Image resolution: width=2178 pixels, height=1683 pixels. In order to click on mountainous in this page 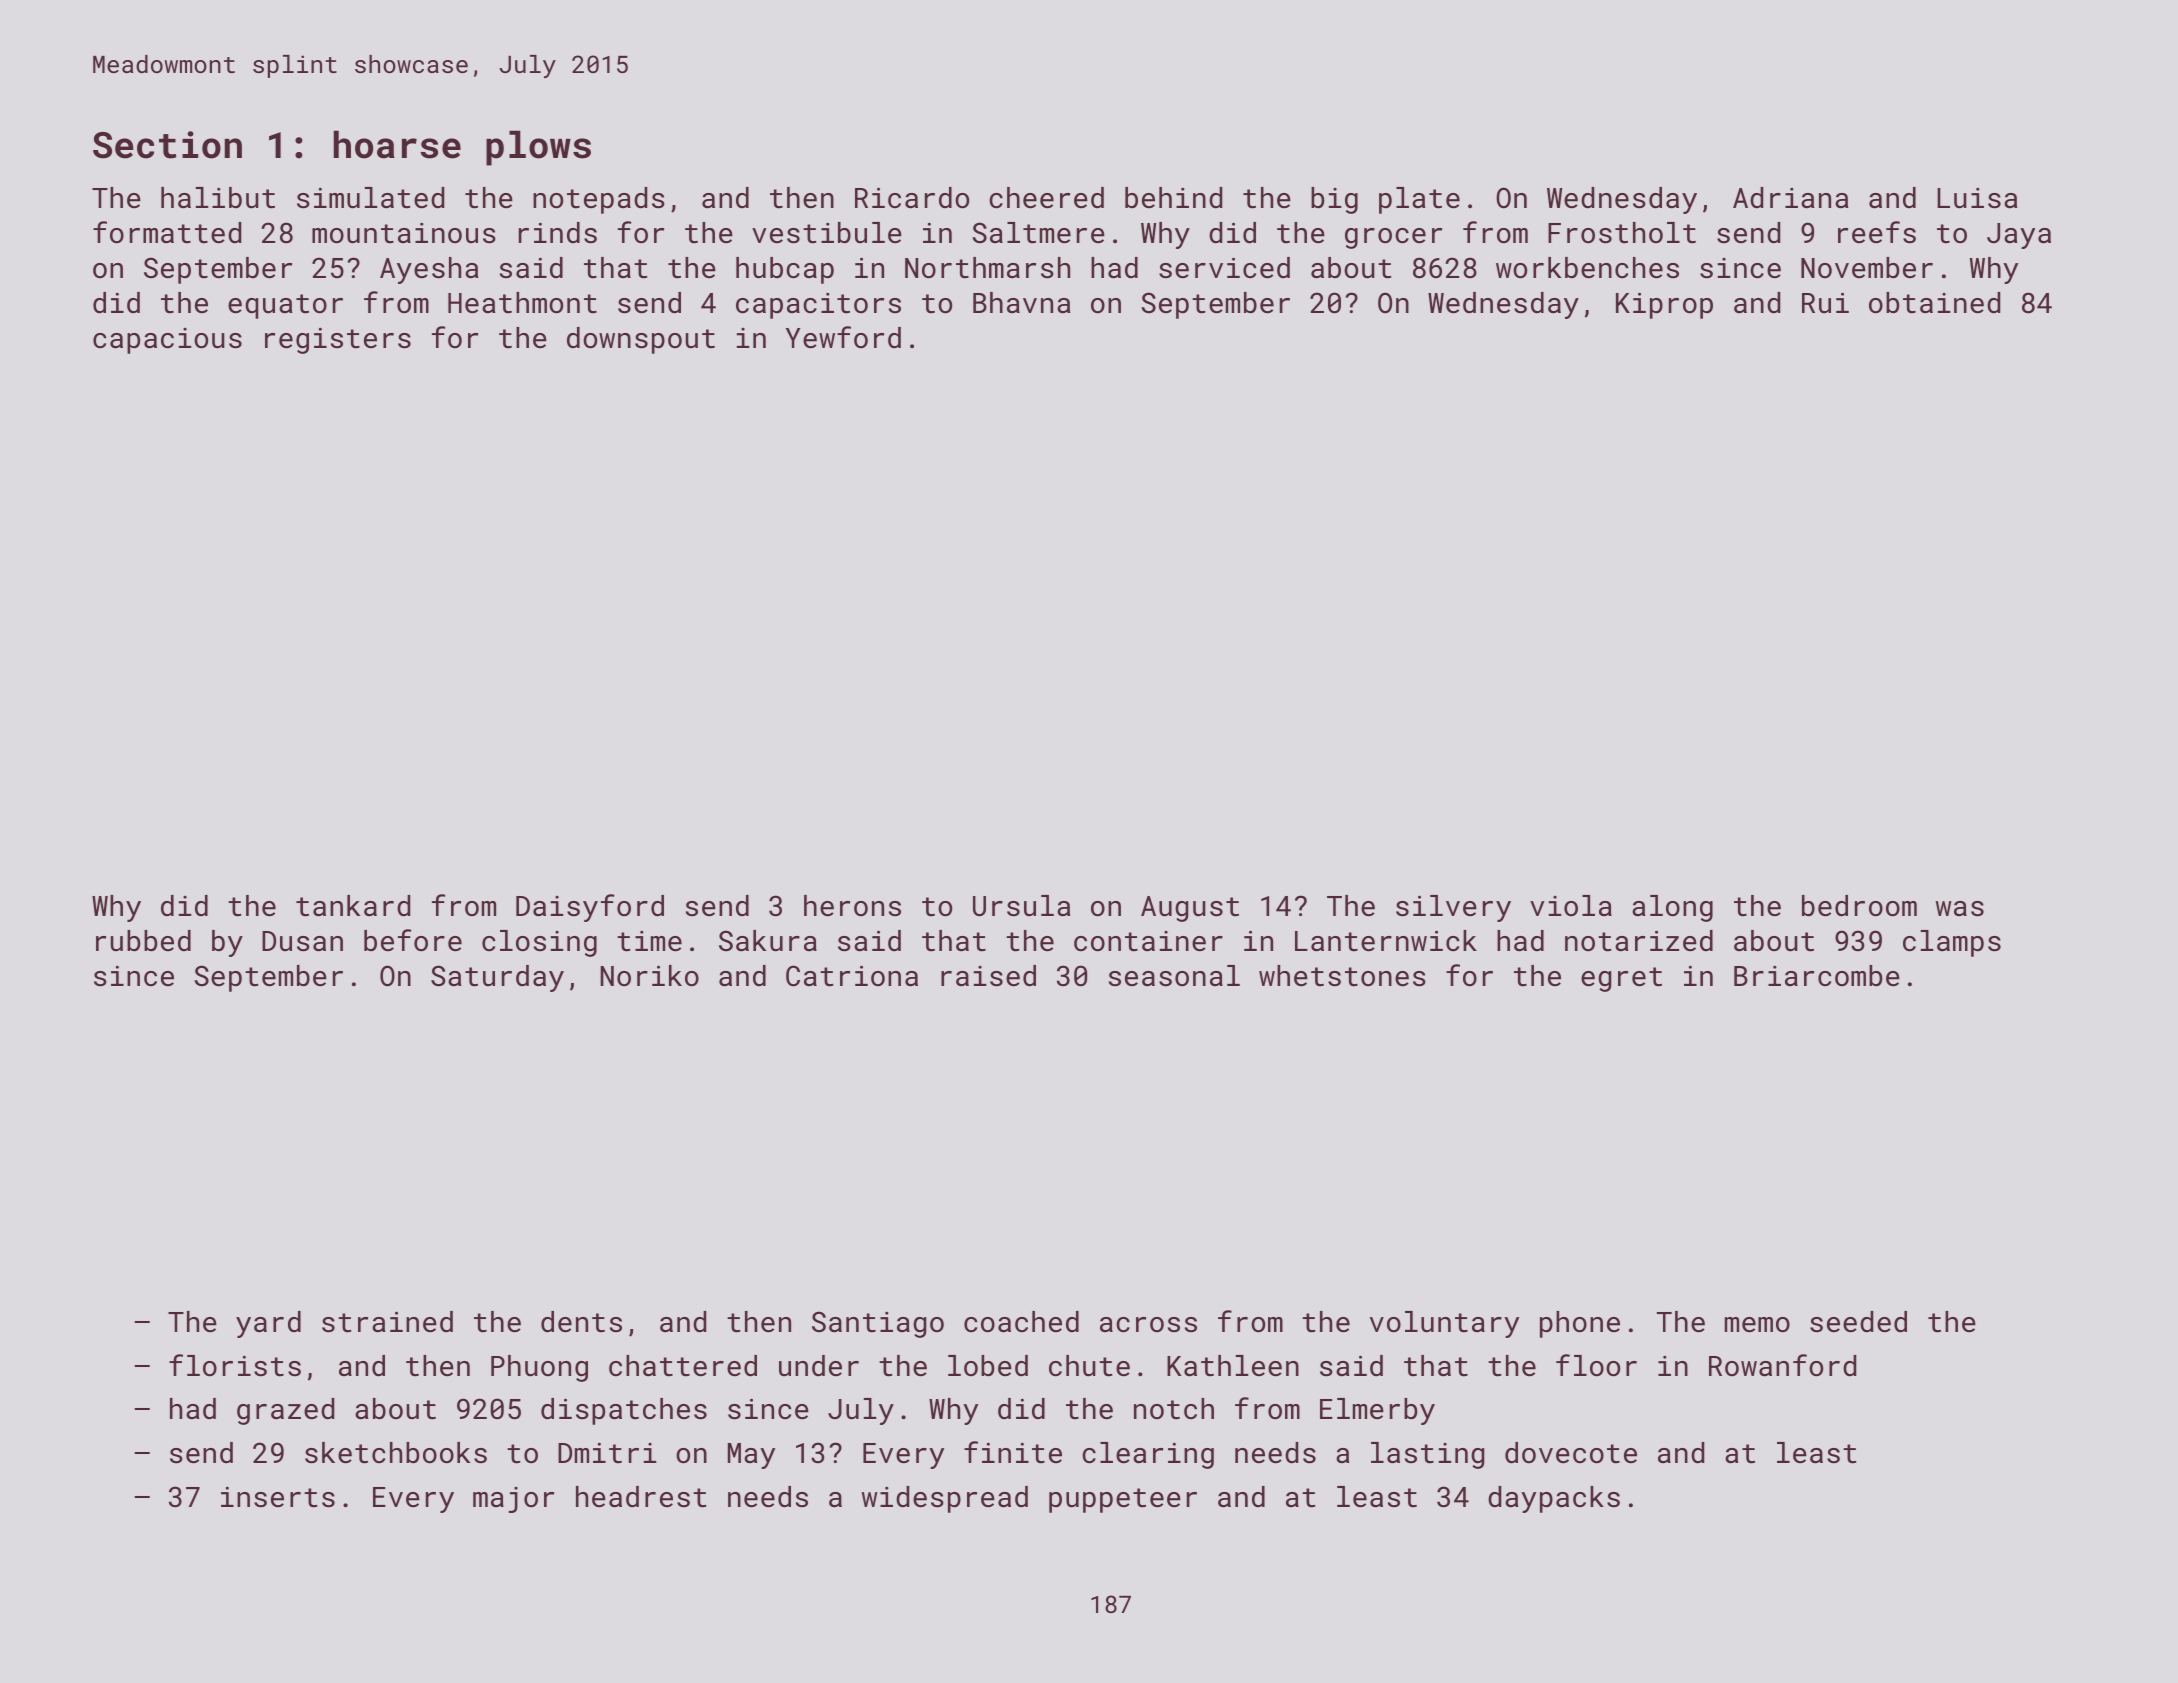, I will do `click(404, 233)`.
